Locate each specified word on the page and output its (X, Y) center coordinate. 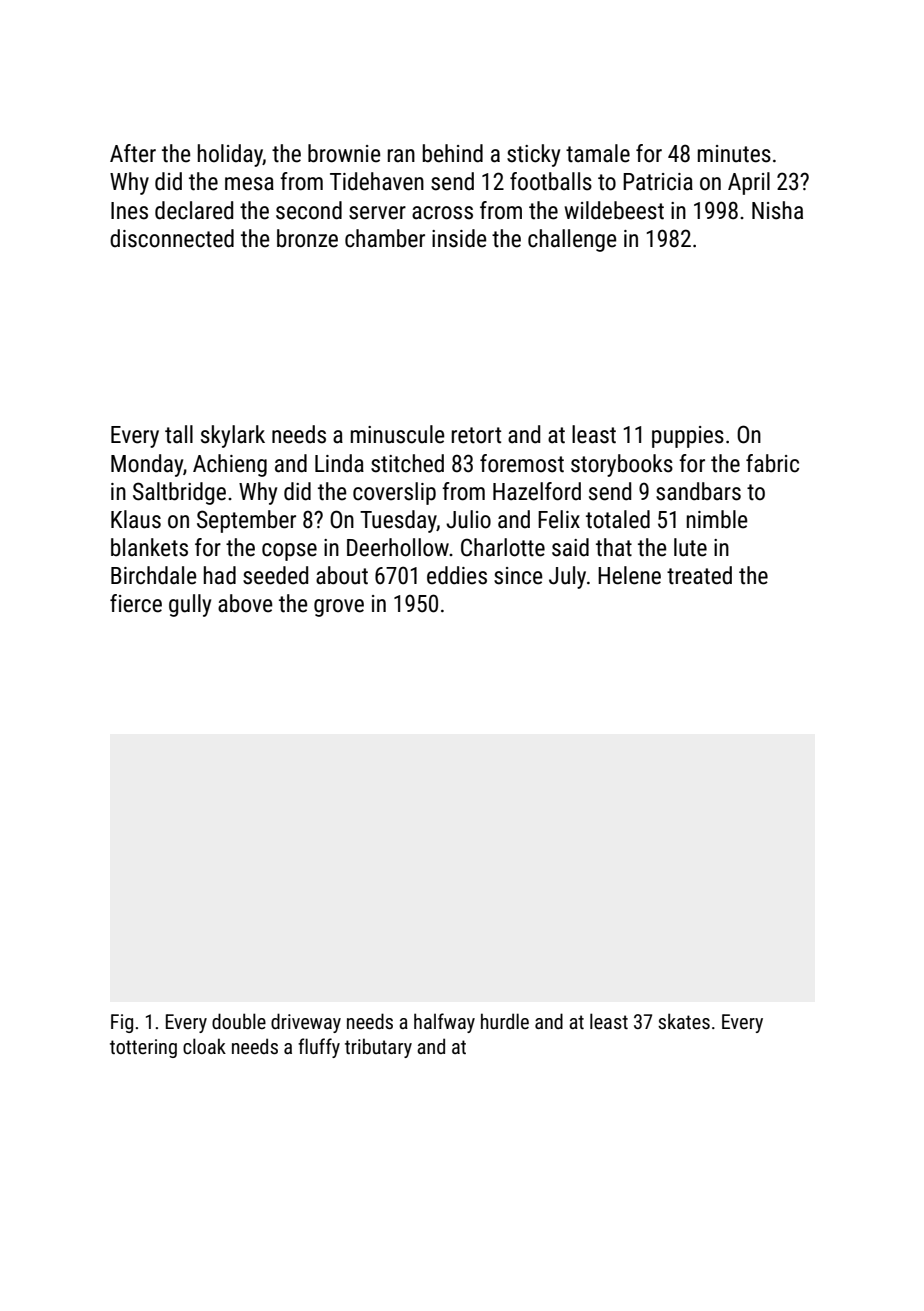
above (245, 603)
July (567, 577)
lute (690, 547)
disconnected (172, 238)
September (246, 521)
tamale (598, 153)
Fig (122, 1023)
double (239, 1021)
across (442, 213)
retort (476, 435)
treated (699, 575)
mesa (249, 184)
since (518, 576)
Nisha (777, 210)
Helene (629, 575)
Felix (559, 519)
